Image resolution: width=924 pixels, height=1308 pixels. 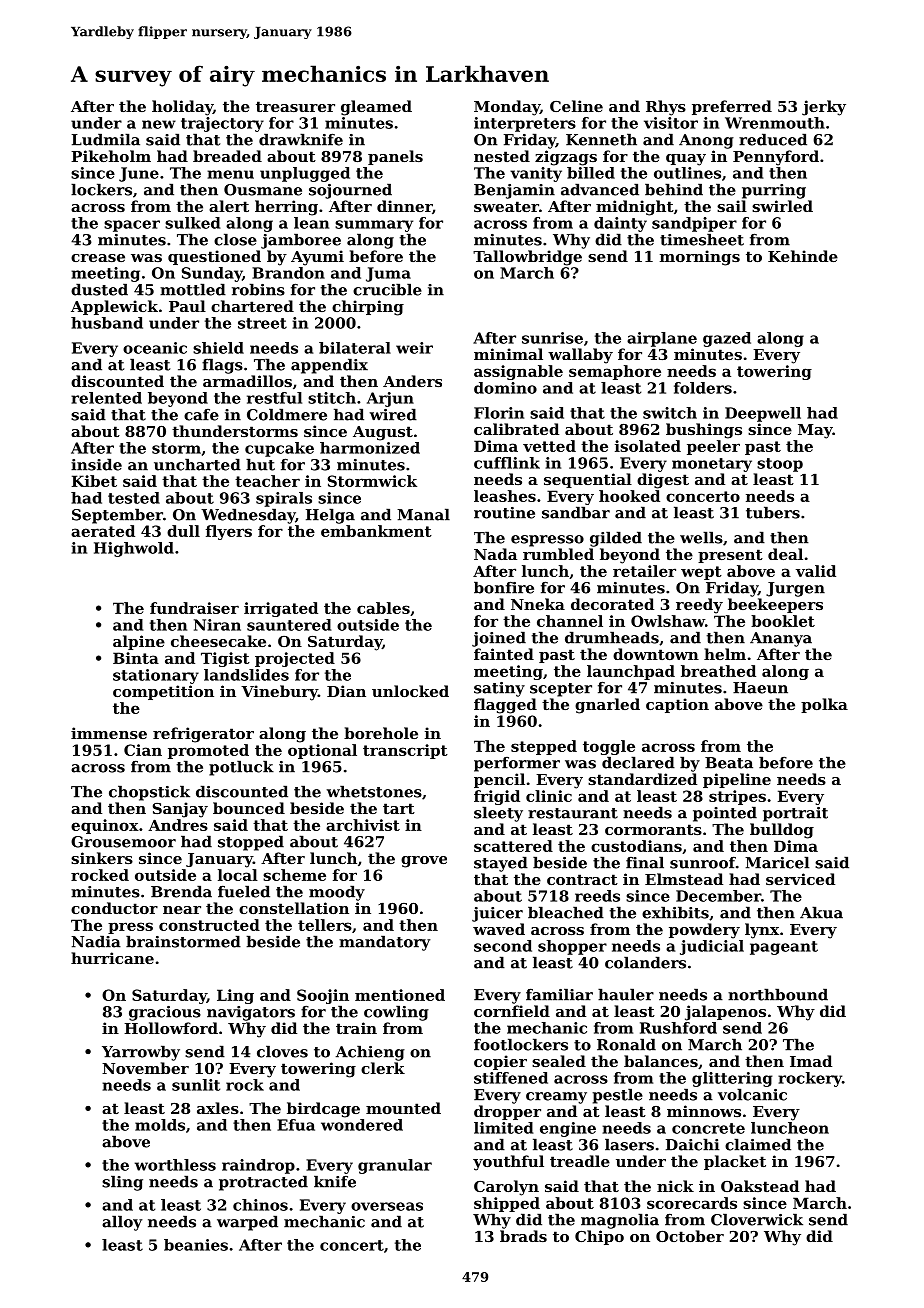 I want to click on Chipo, so click(x=599, y=1237).
